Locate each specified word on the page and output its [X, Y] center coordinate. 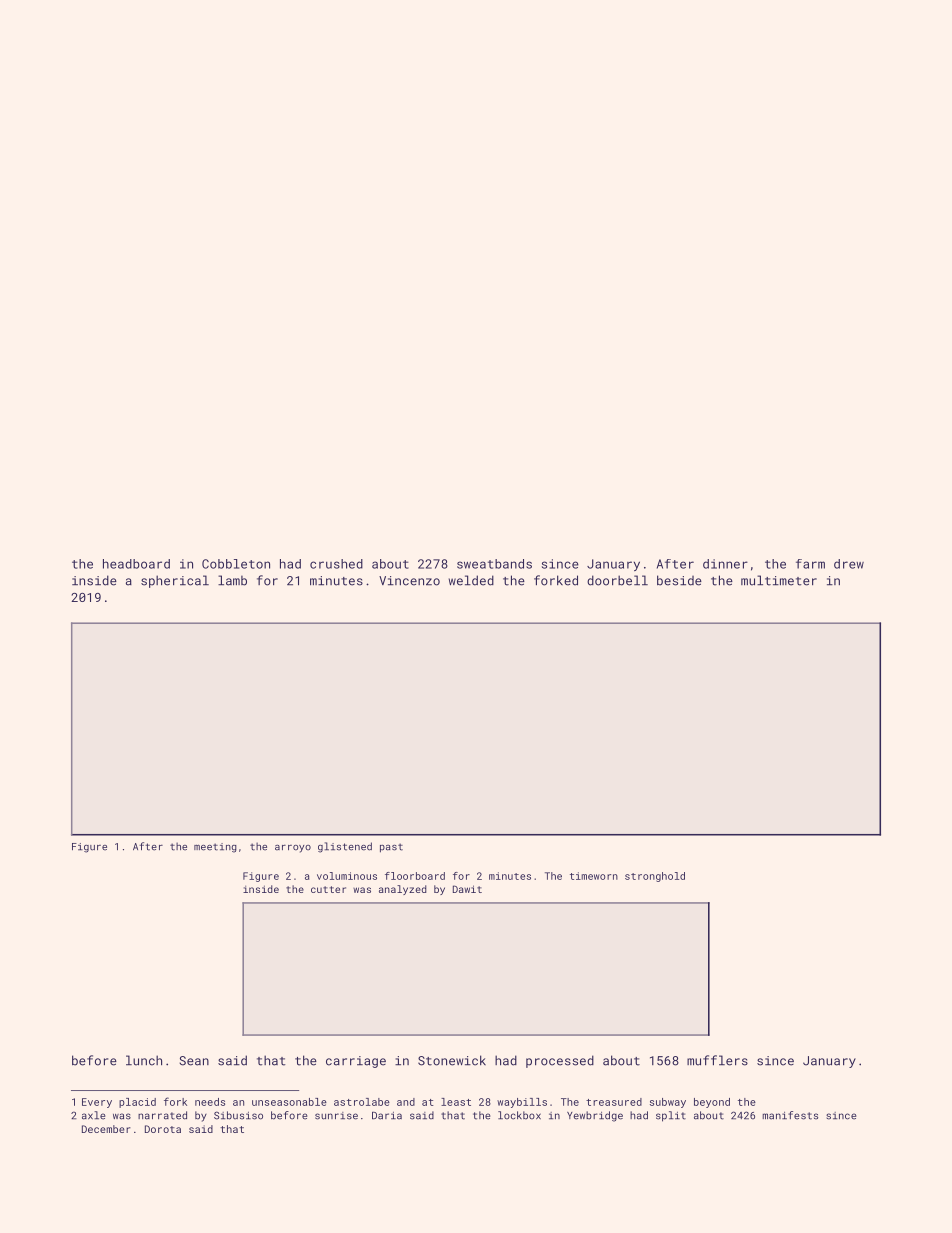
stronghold [655, 877]
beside [679, 580]
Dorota [163, 1129]
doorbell [617, 580]
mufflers [717, 1060]
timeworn [594, 876]
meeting [215, 848]
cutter [328, 889]
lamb [232, 580]
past [391, 848]
